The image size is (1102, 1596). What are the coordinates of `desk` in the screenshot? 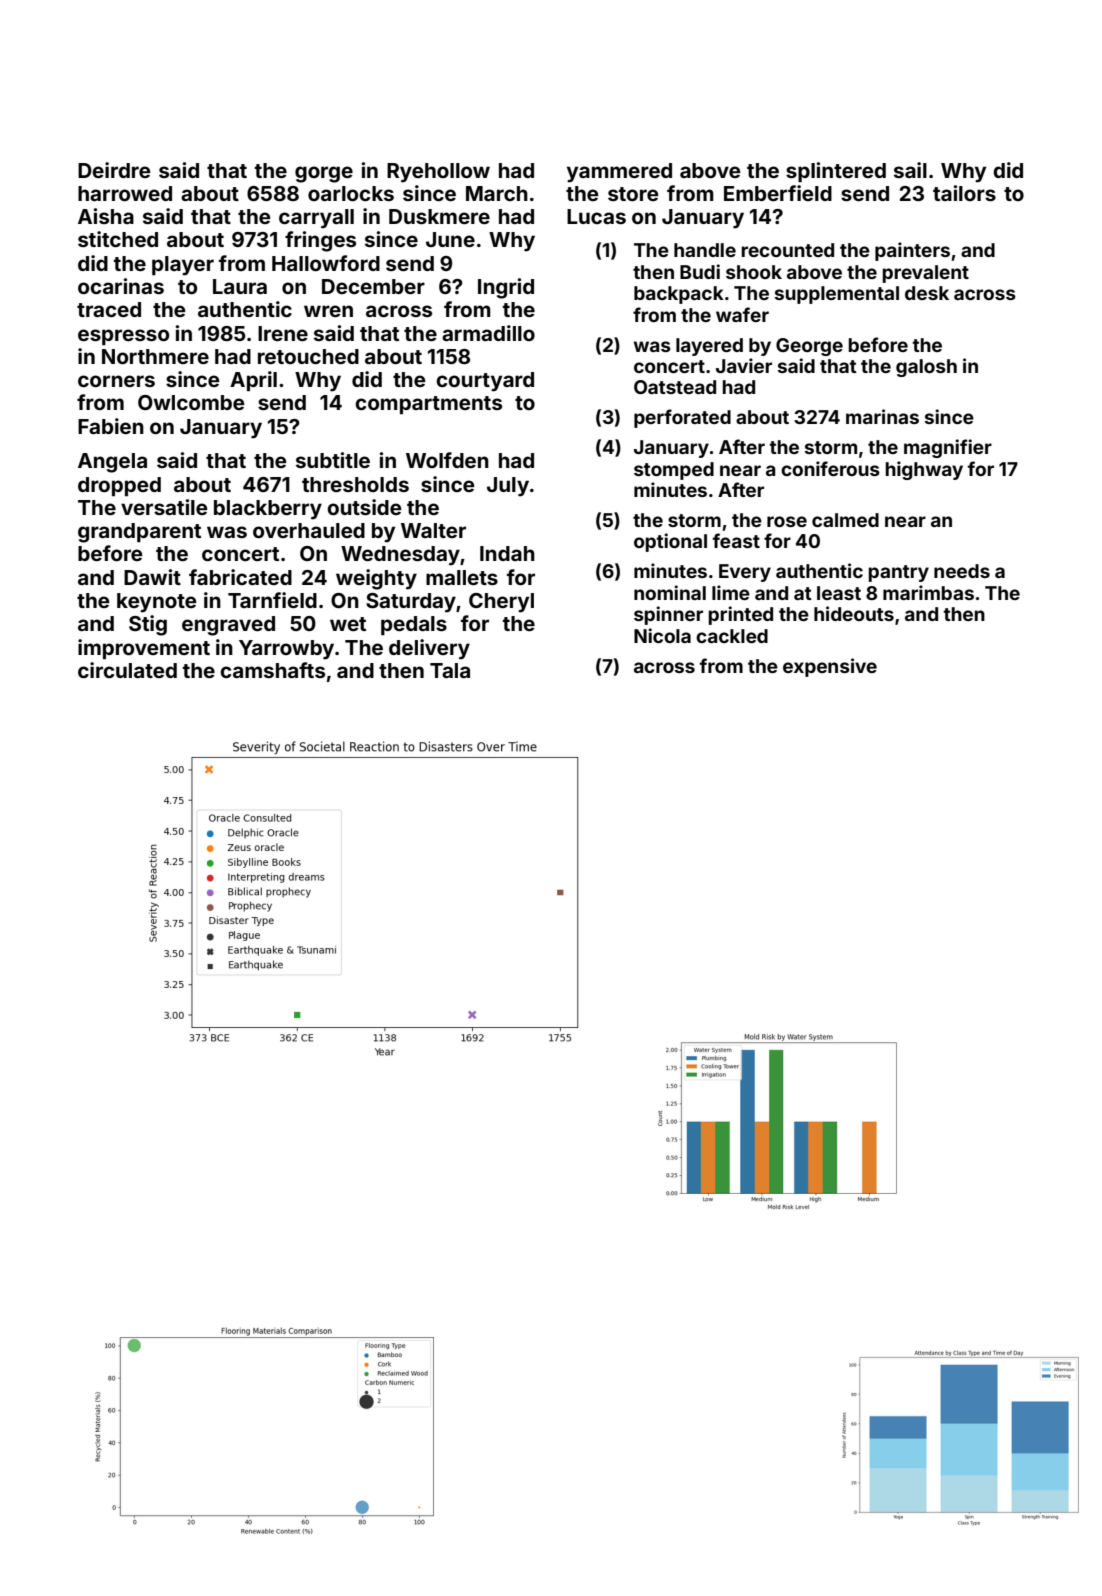 It's located at (927, 293).
